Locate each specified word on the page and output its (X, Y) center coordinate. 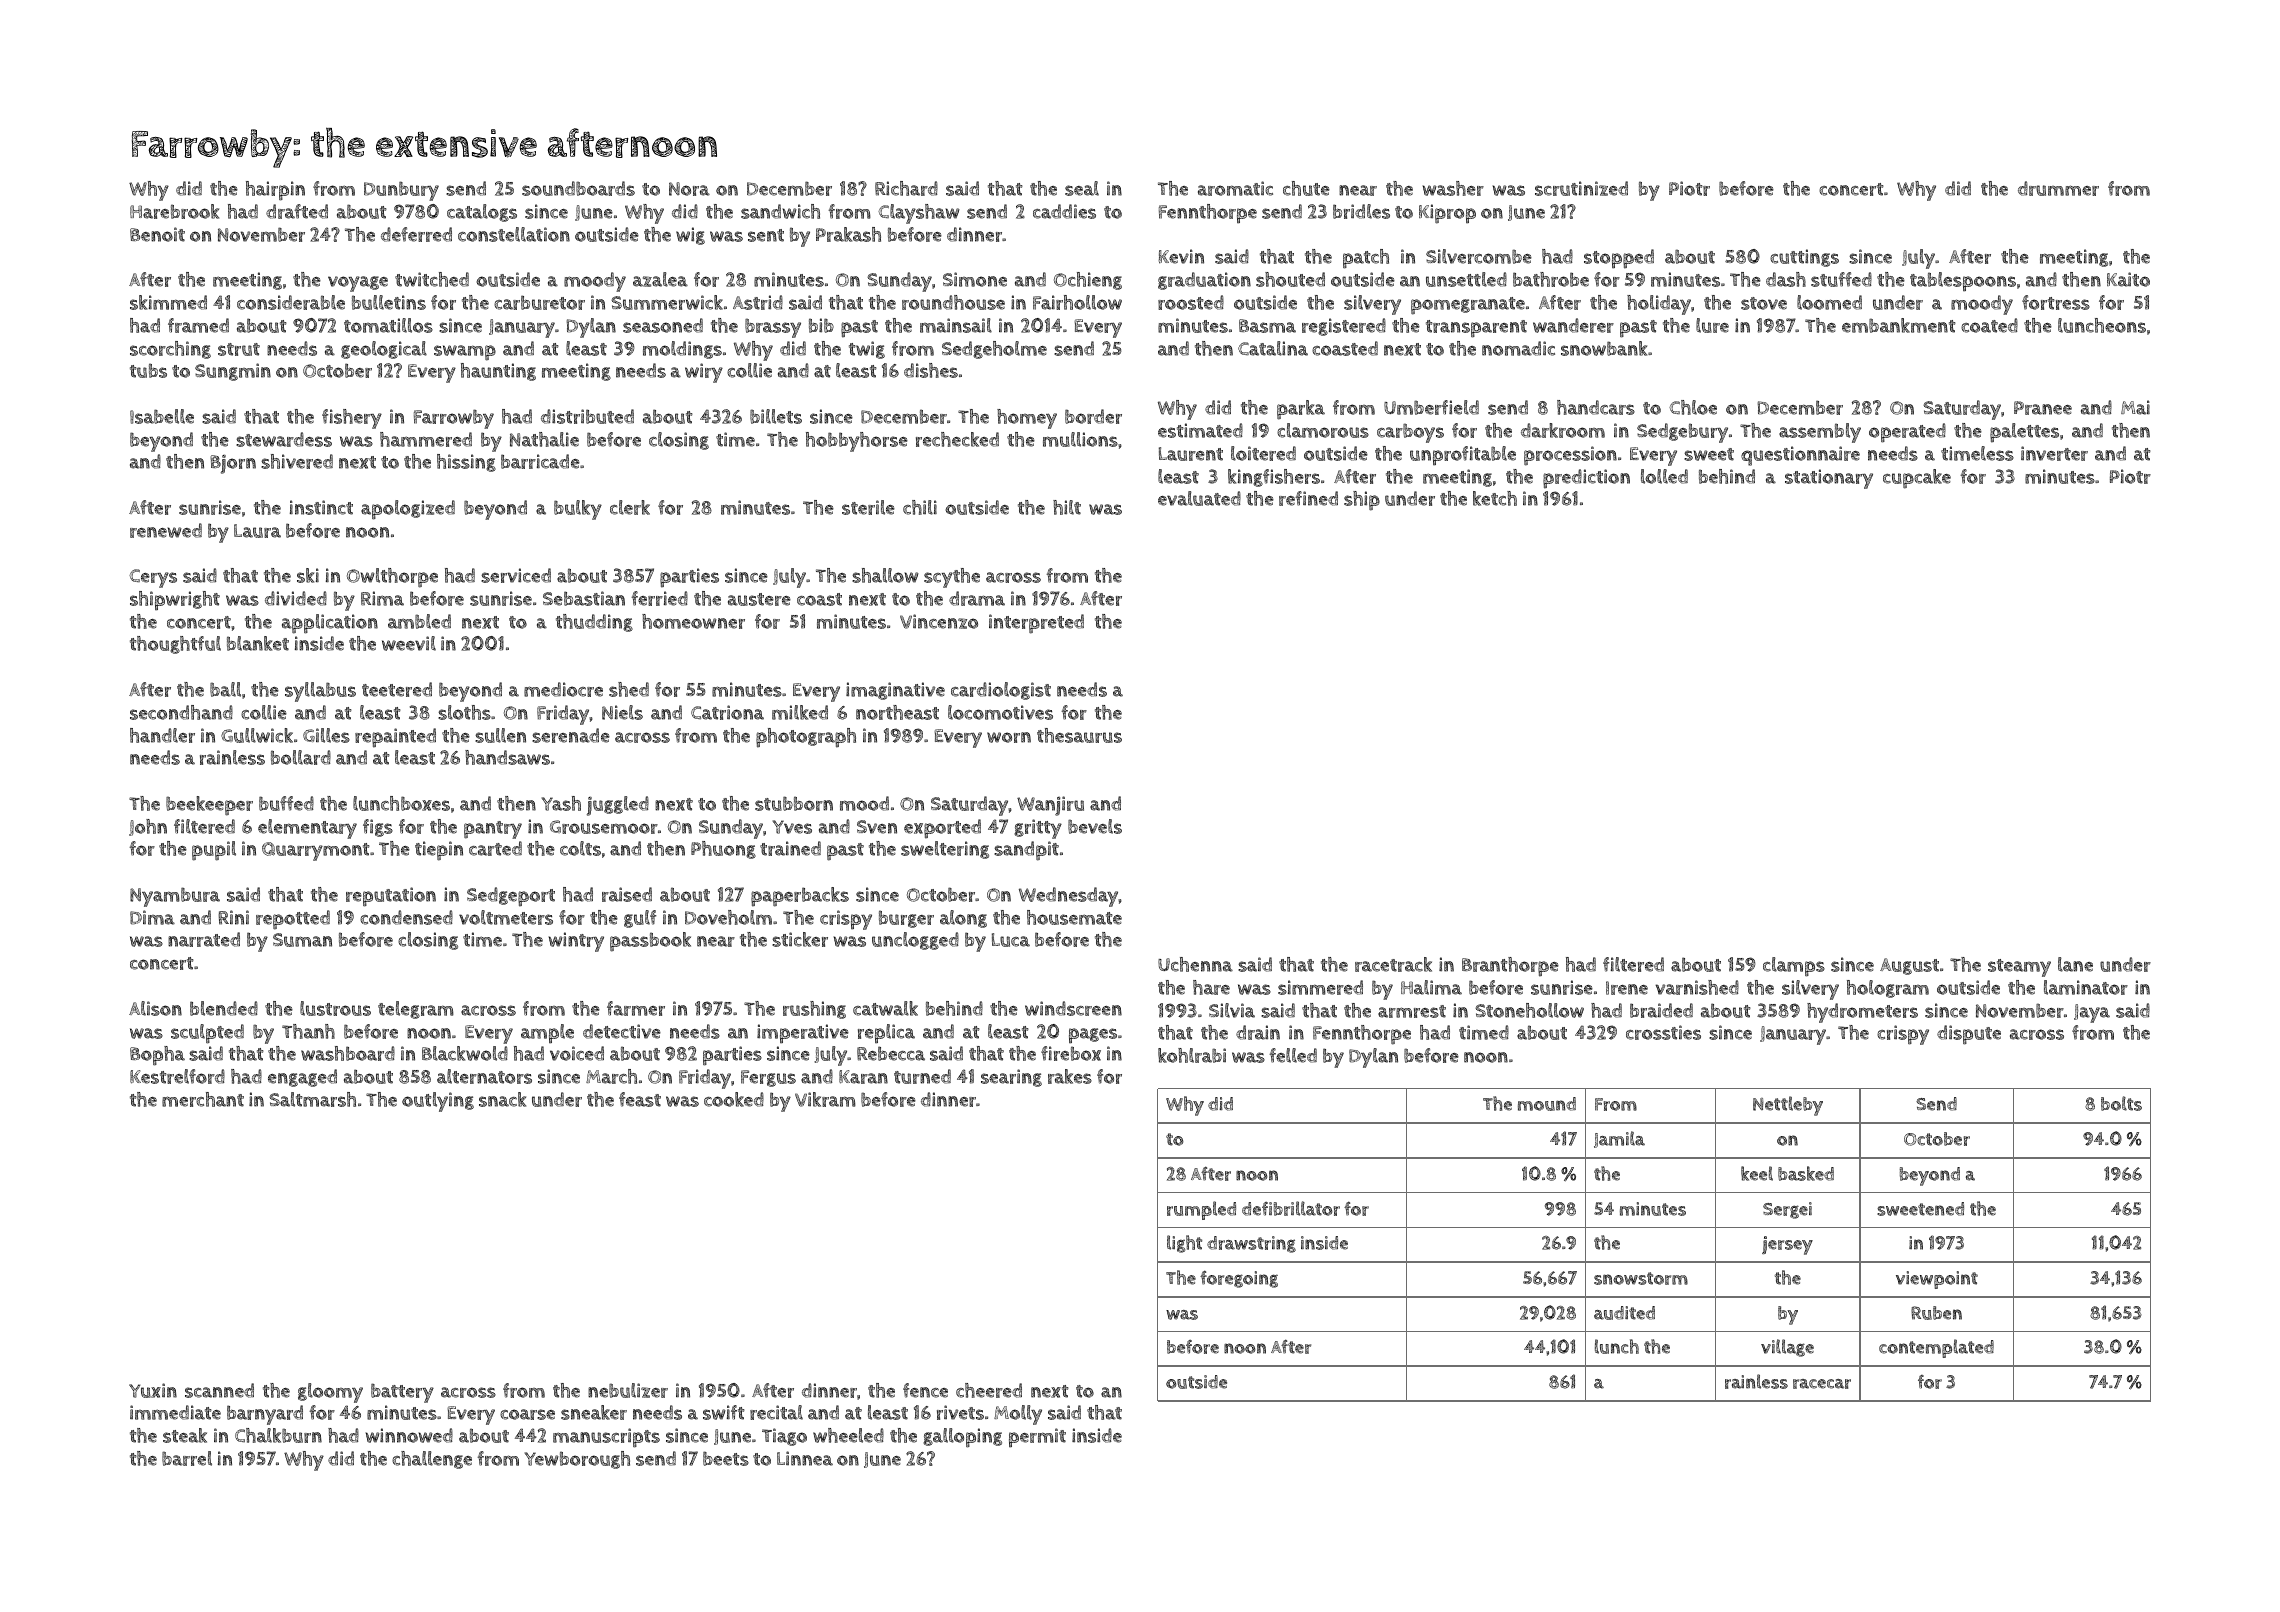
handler (162, 735)
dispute (1969, 1035)
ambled (419, 621)
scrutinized (1581, 188)
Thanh (308, 1031)
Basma (1267, 326)
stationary (1829, 479)
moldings (682, 350)
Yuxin (153, 1390)
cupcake (1917, 479)
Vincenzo (939, 621)
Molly (1018, 1415)
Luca (1011, 940)
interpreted (1036, 624)
